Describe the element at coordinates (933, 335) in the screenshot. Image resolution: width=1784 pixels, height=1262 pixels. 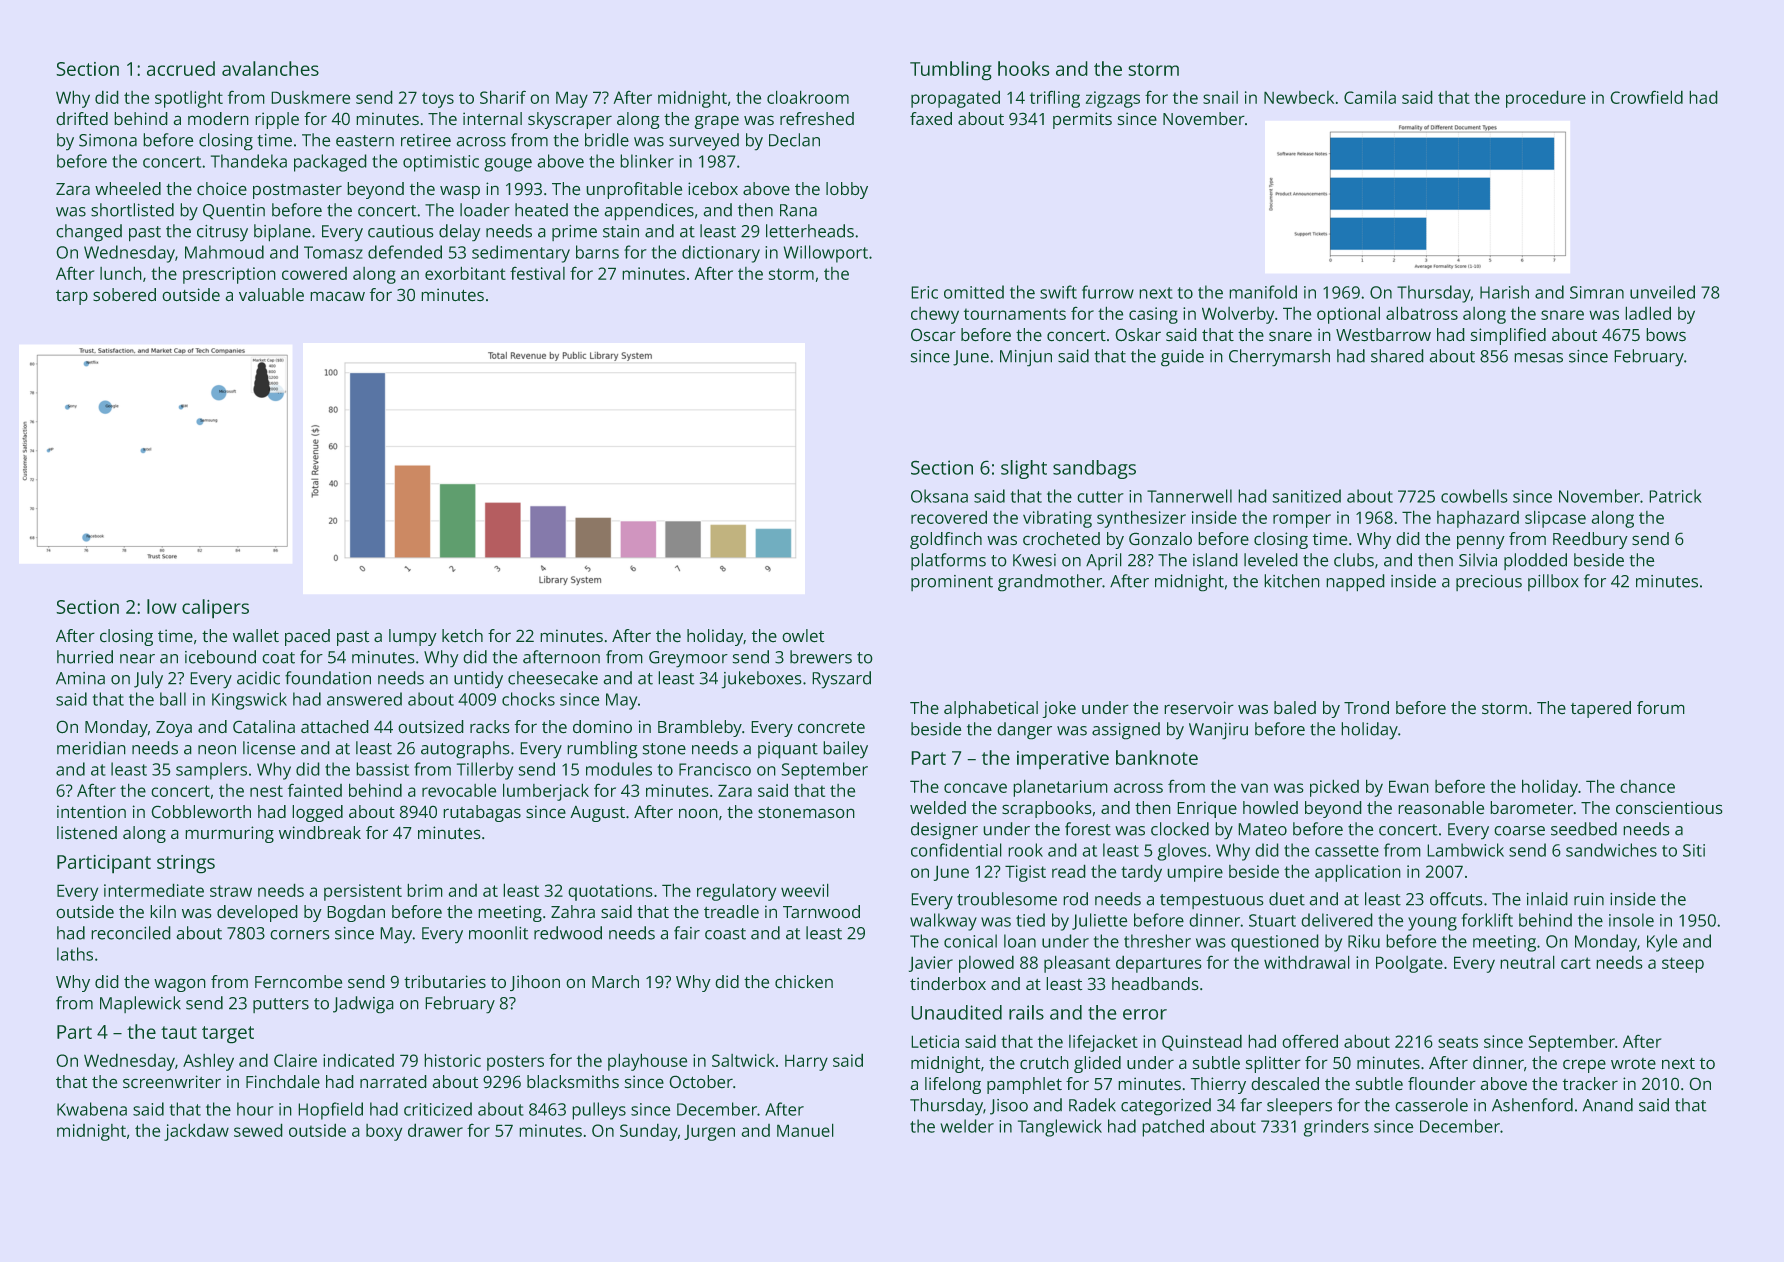
I see `Oscar` at that location.
